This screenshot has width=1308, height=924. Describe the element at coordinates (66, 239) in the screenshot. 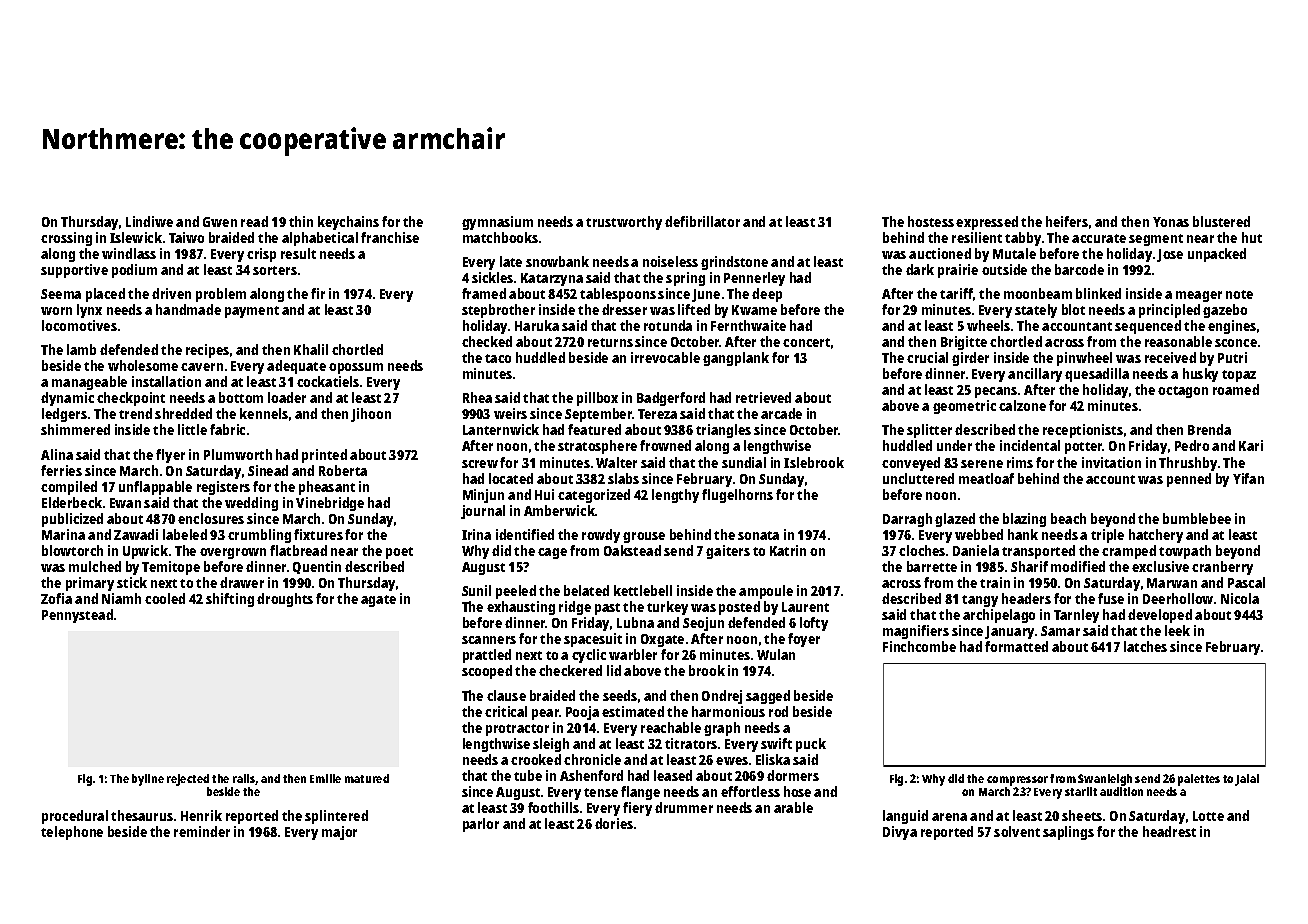

I see `crossing` at that location.
